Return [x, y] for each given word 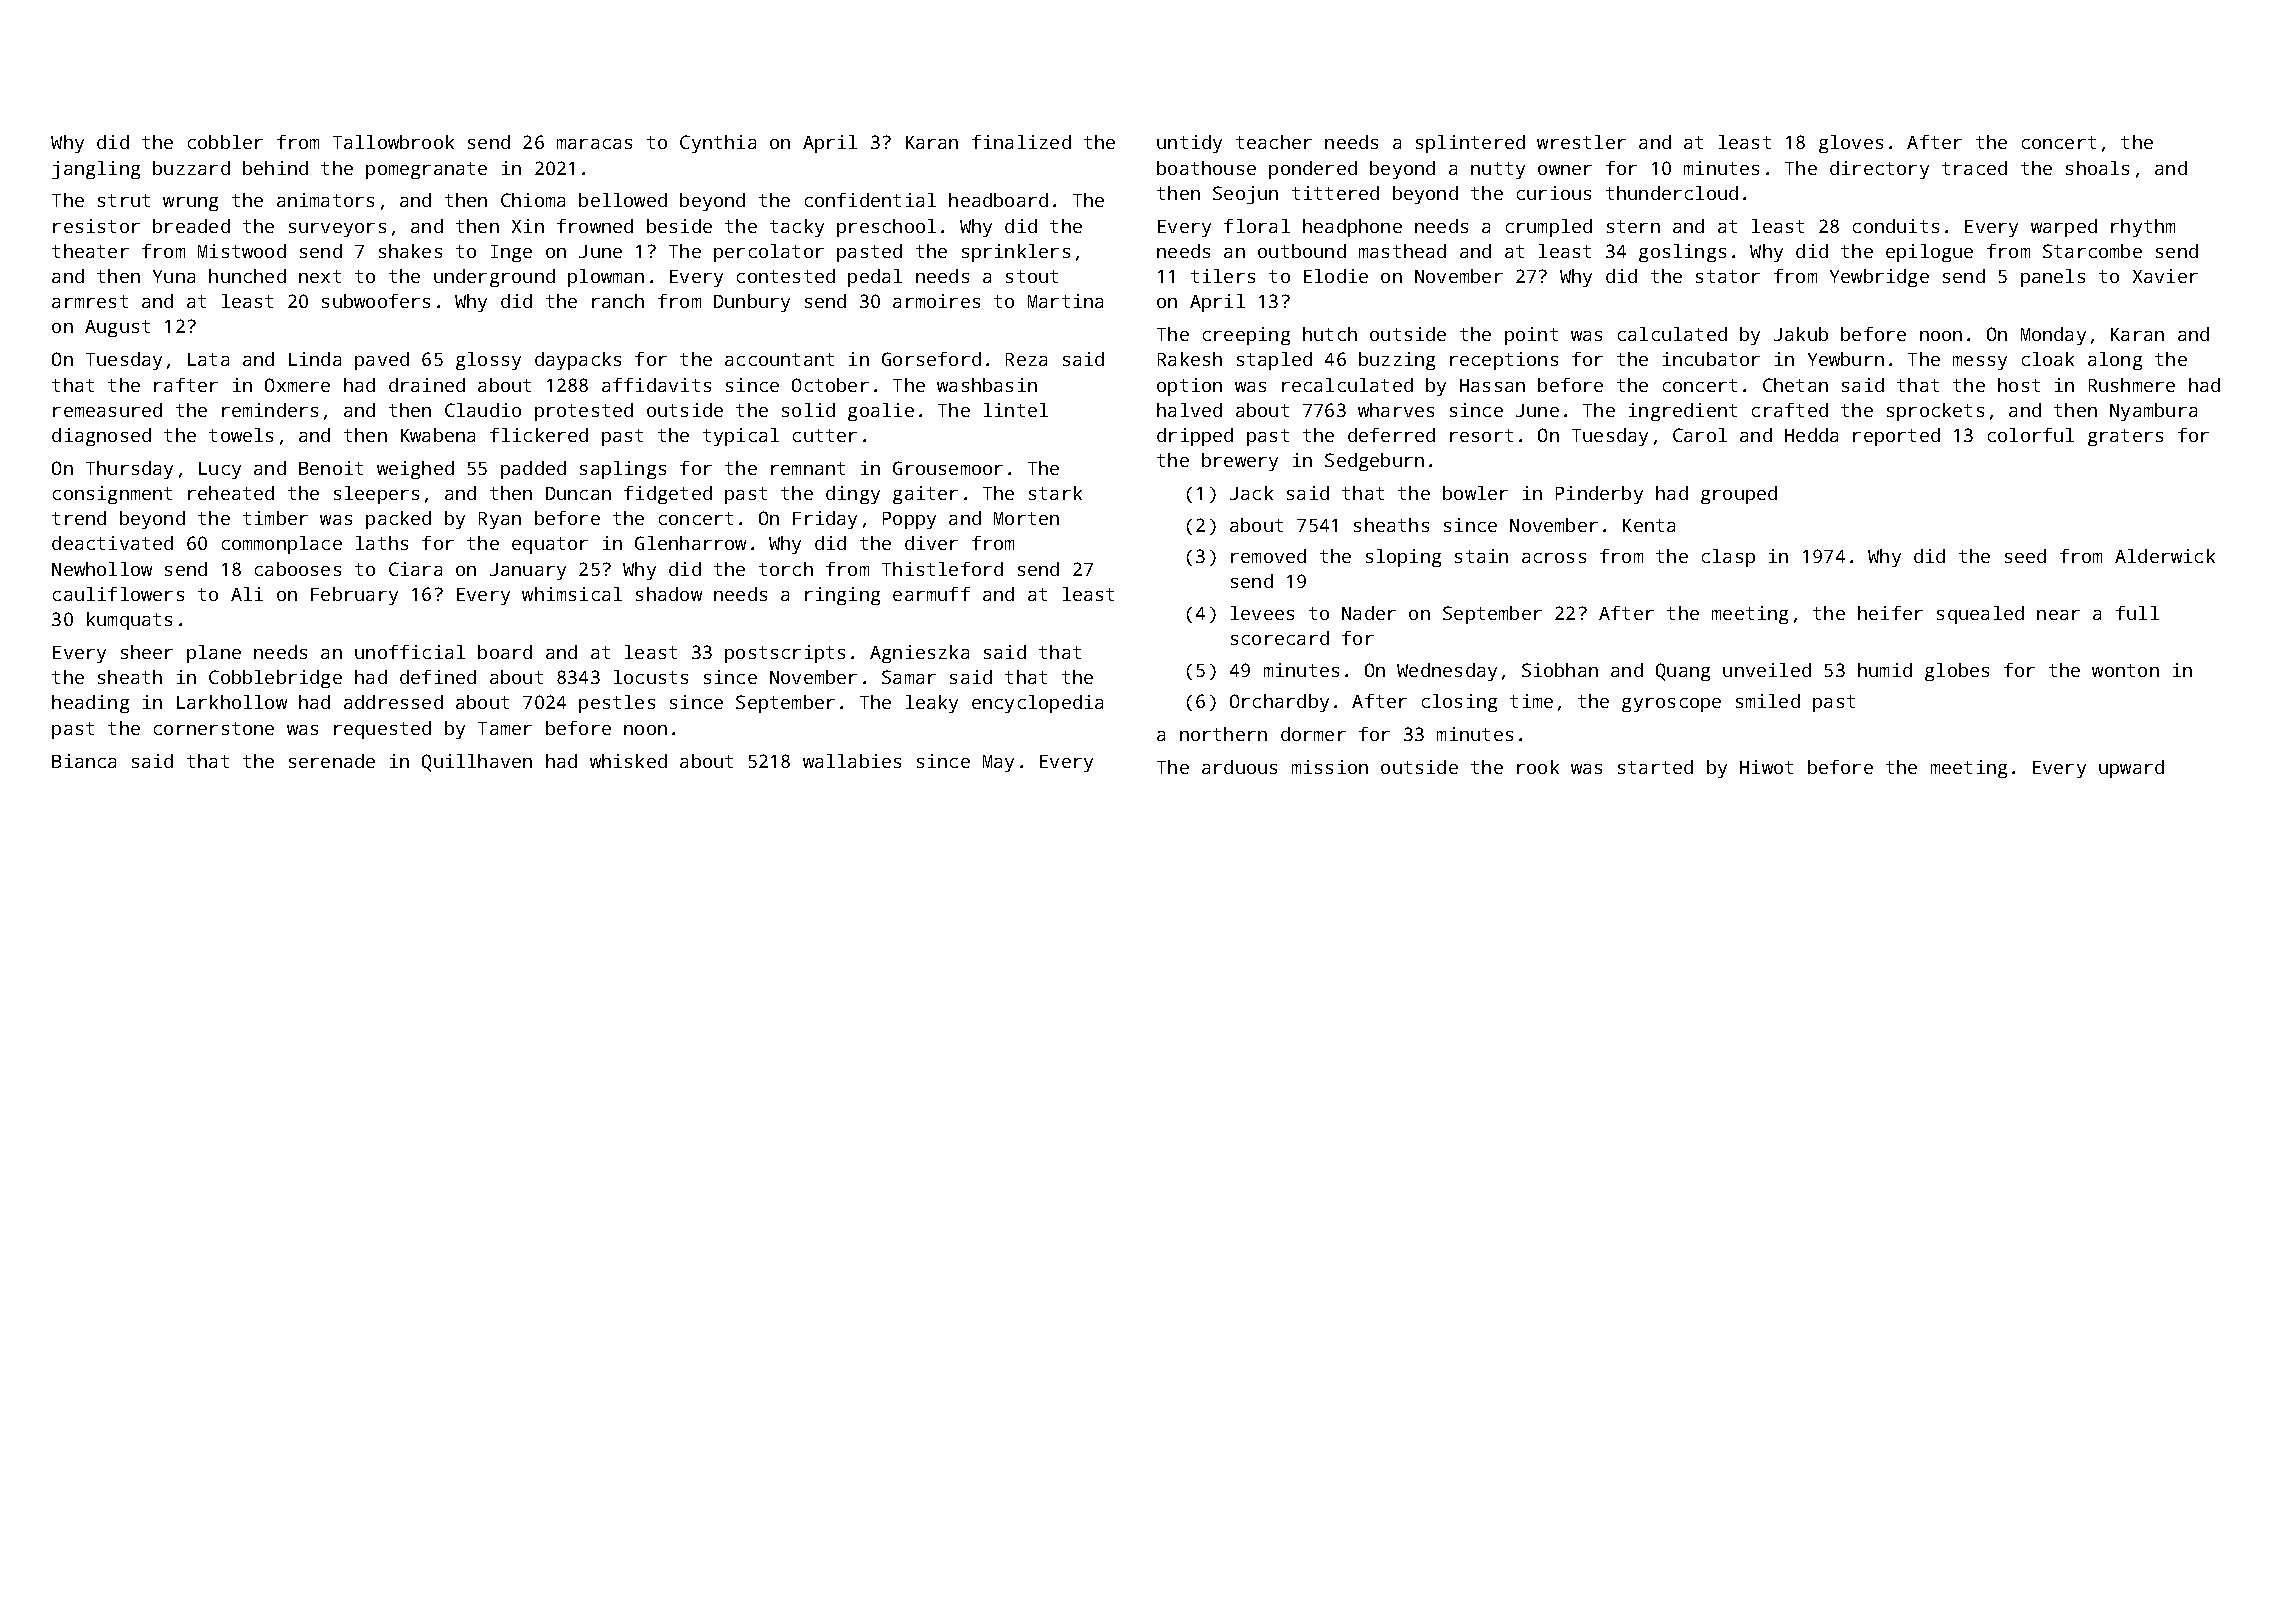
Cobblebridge [275, 679]
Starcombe [2092, 251]
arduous [1239, 767]
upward [2131, 769]
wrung [190, 204]
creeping [1246, 336]
